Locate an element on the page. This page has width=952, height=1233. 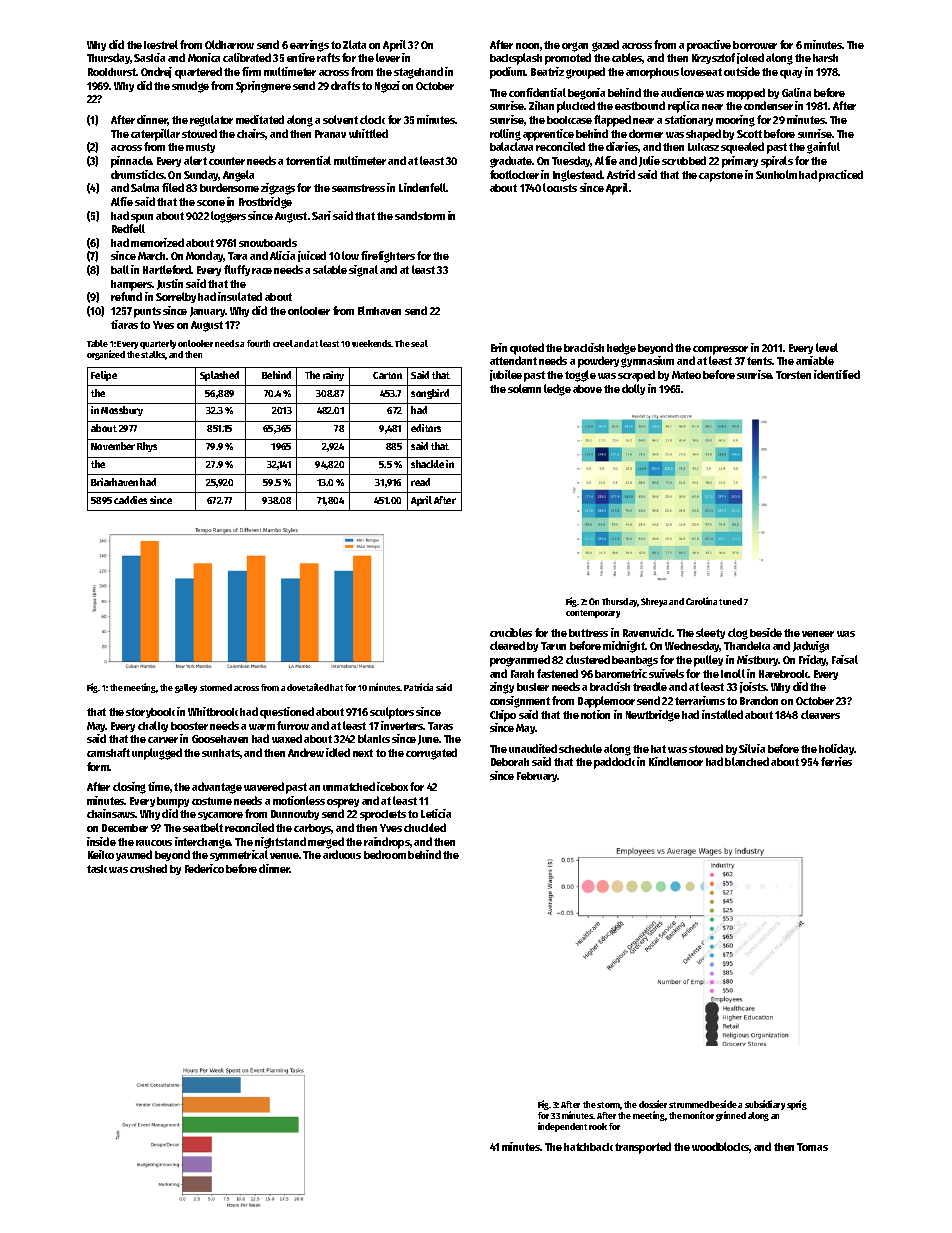
ferries is located at coordinates (836, 761).
